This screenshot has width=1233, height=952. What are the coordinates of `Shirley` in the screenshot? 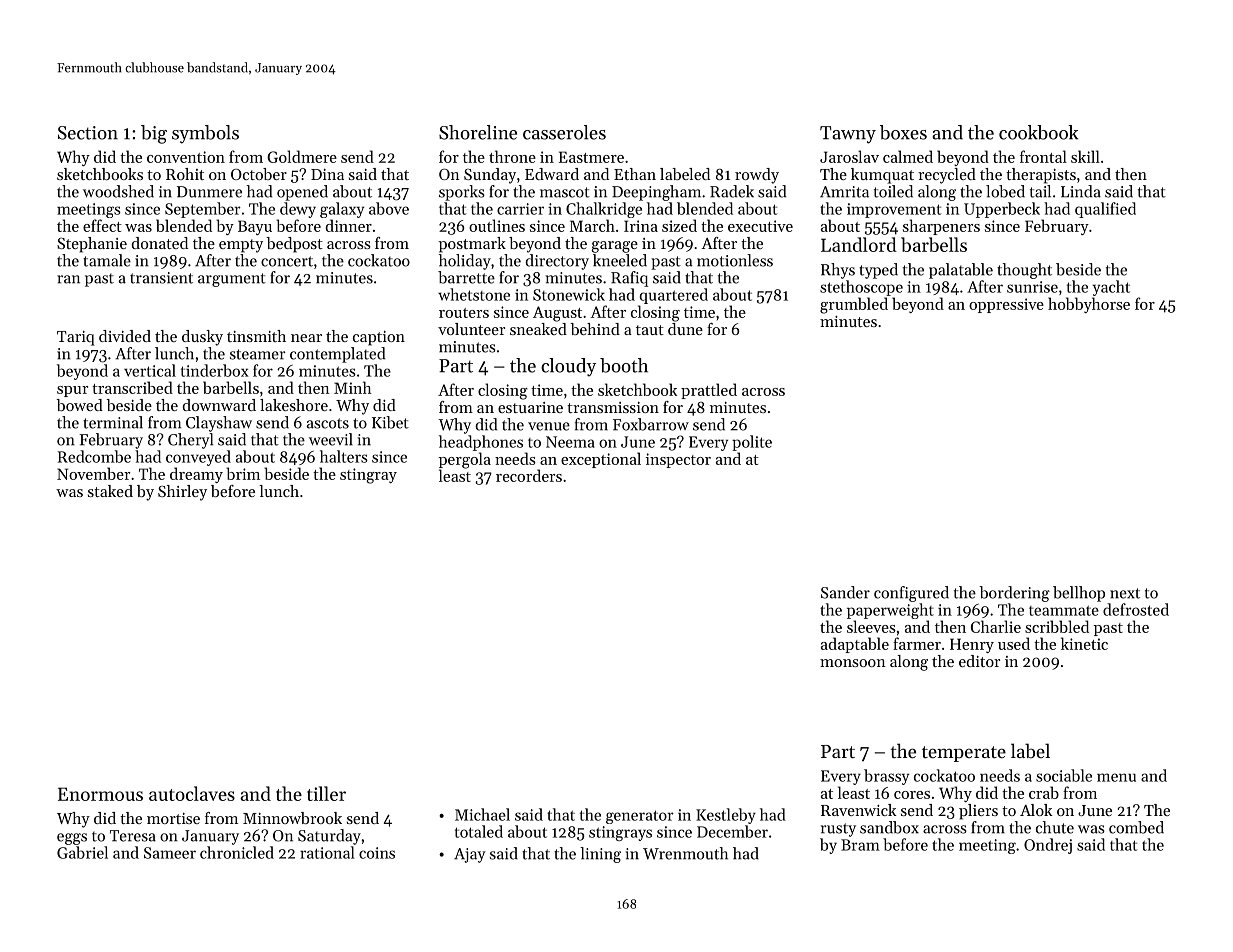 It's located at (182, 493).
